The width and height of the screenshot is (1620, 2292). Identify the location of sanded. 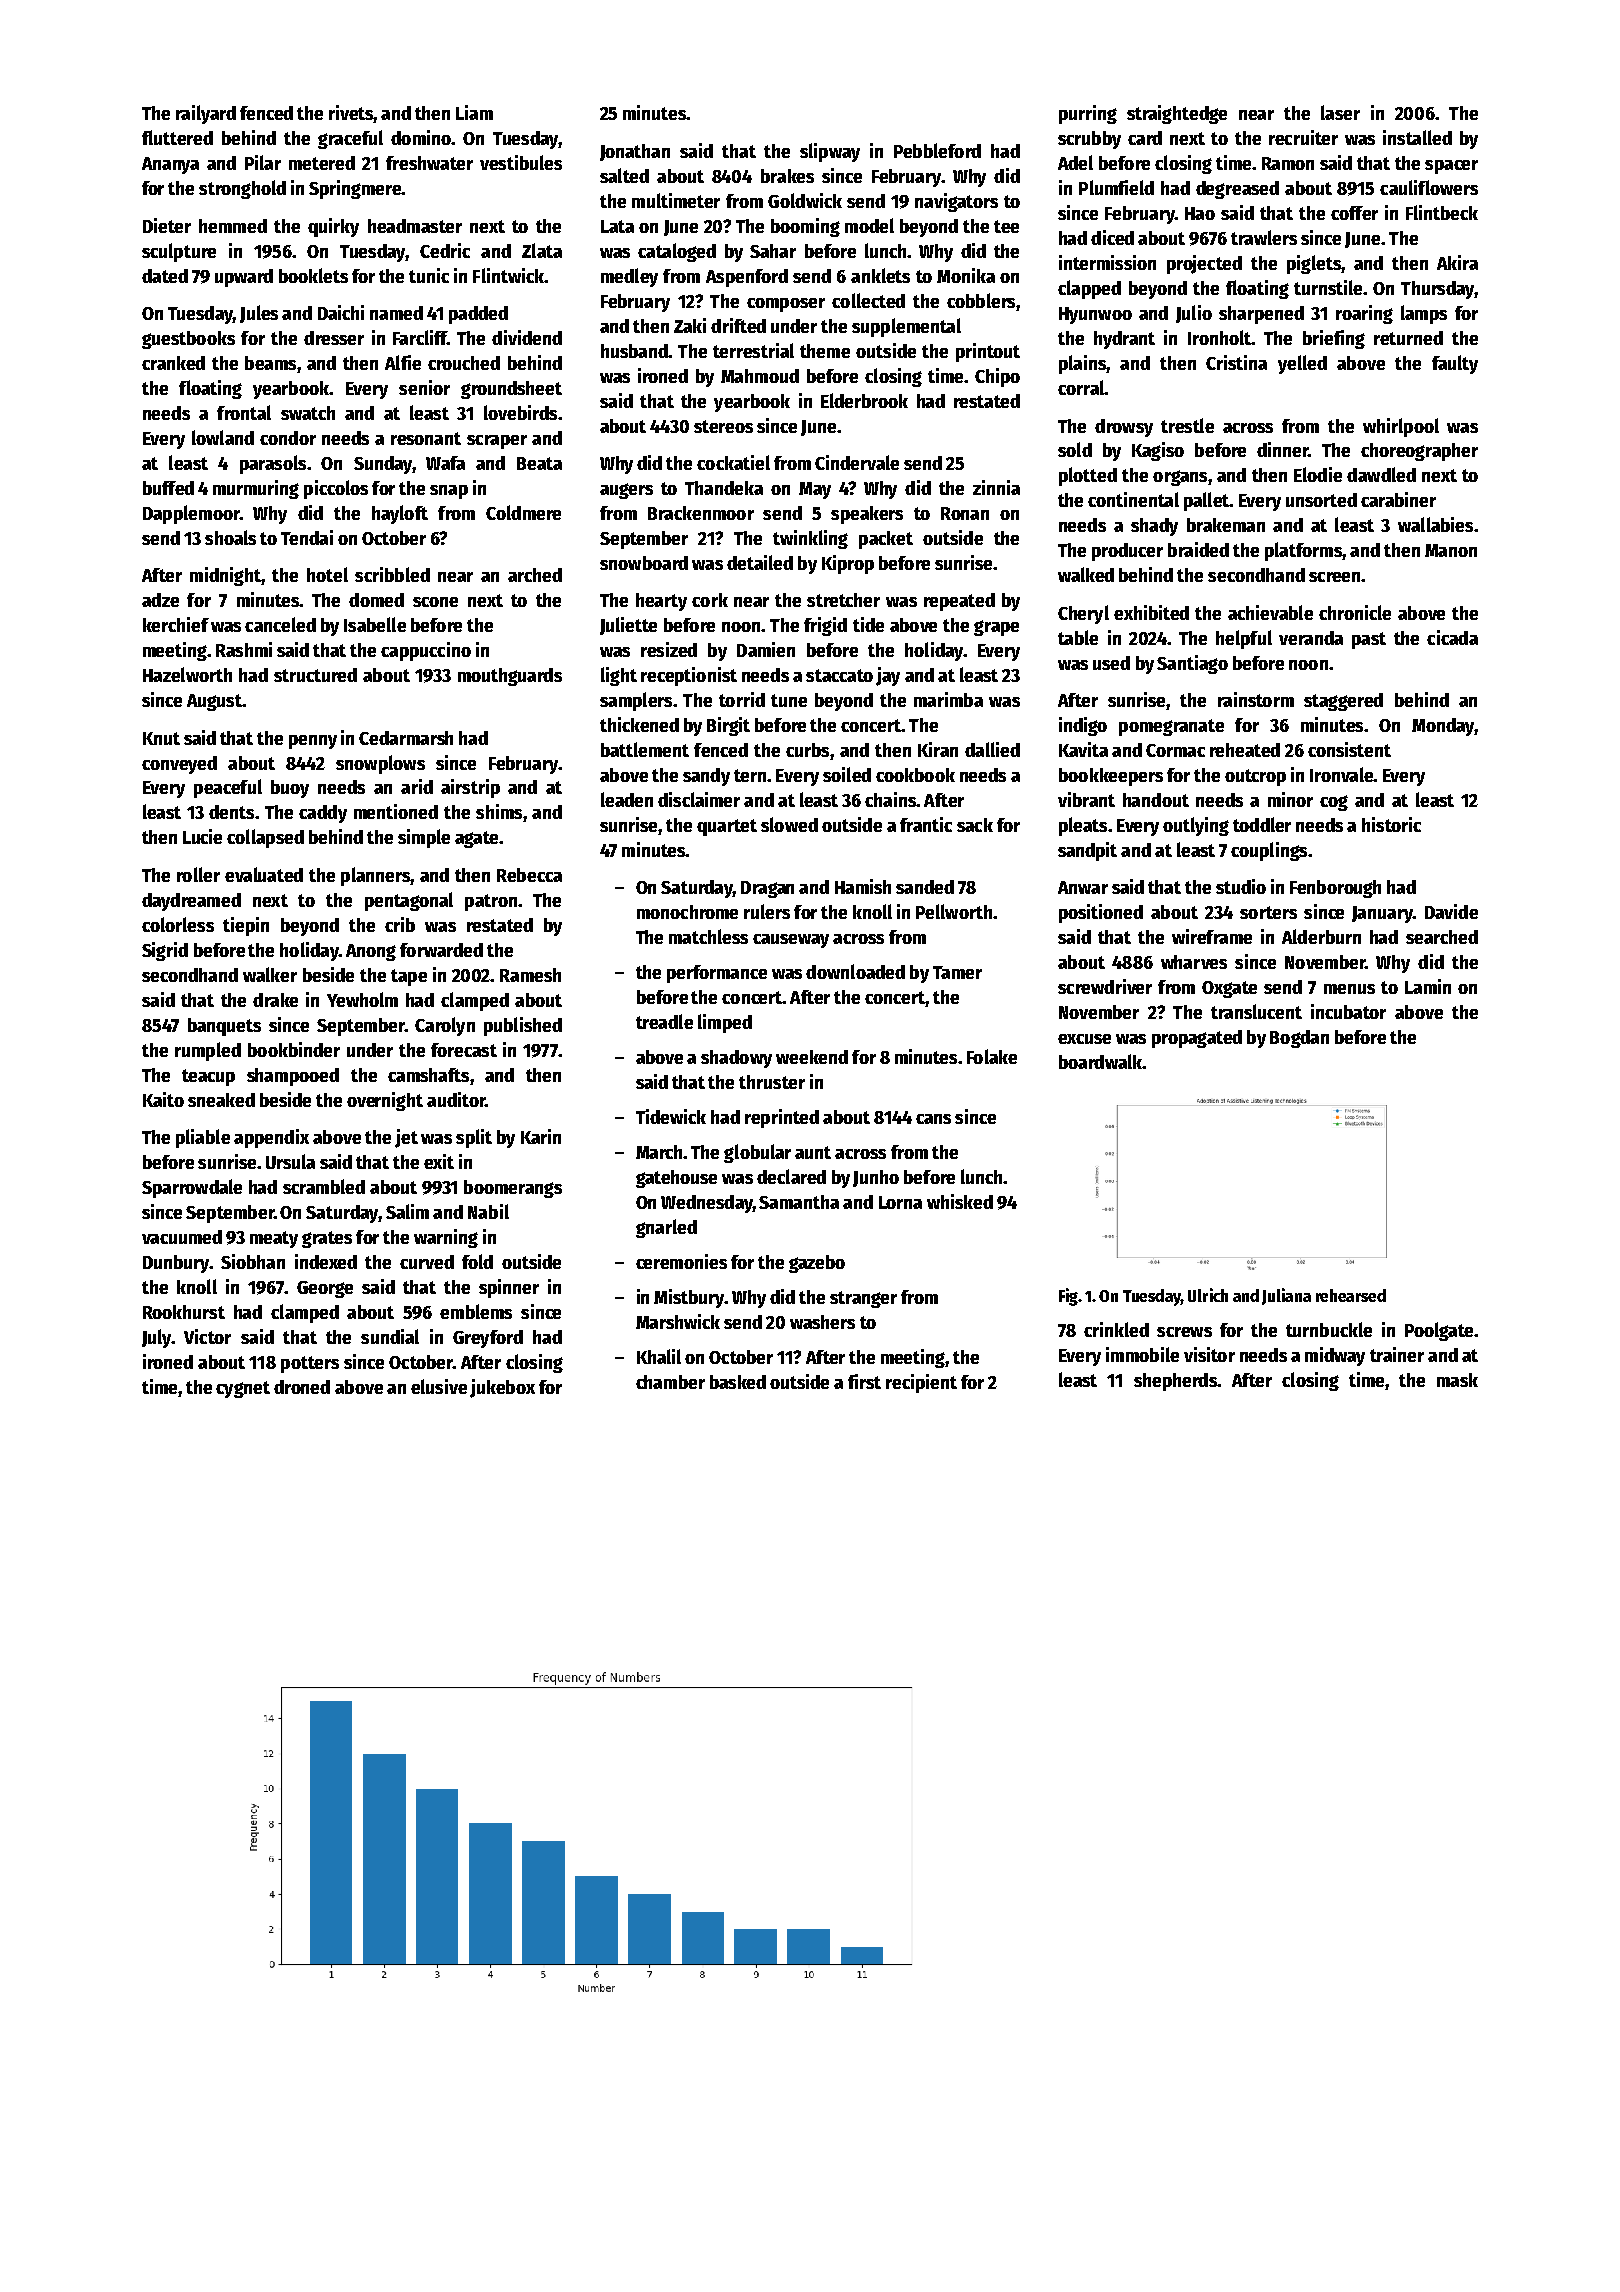
(925, 887).
